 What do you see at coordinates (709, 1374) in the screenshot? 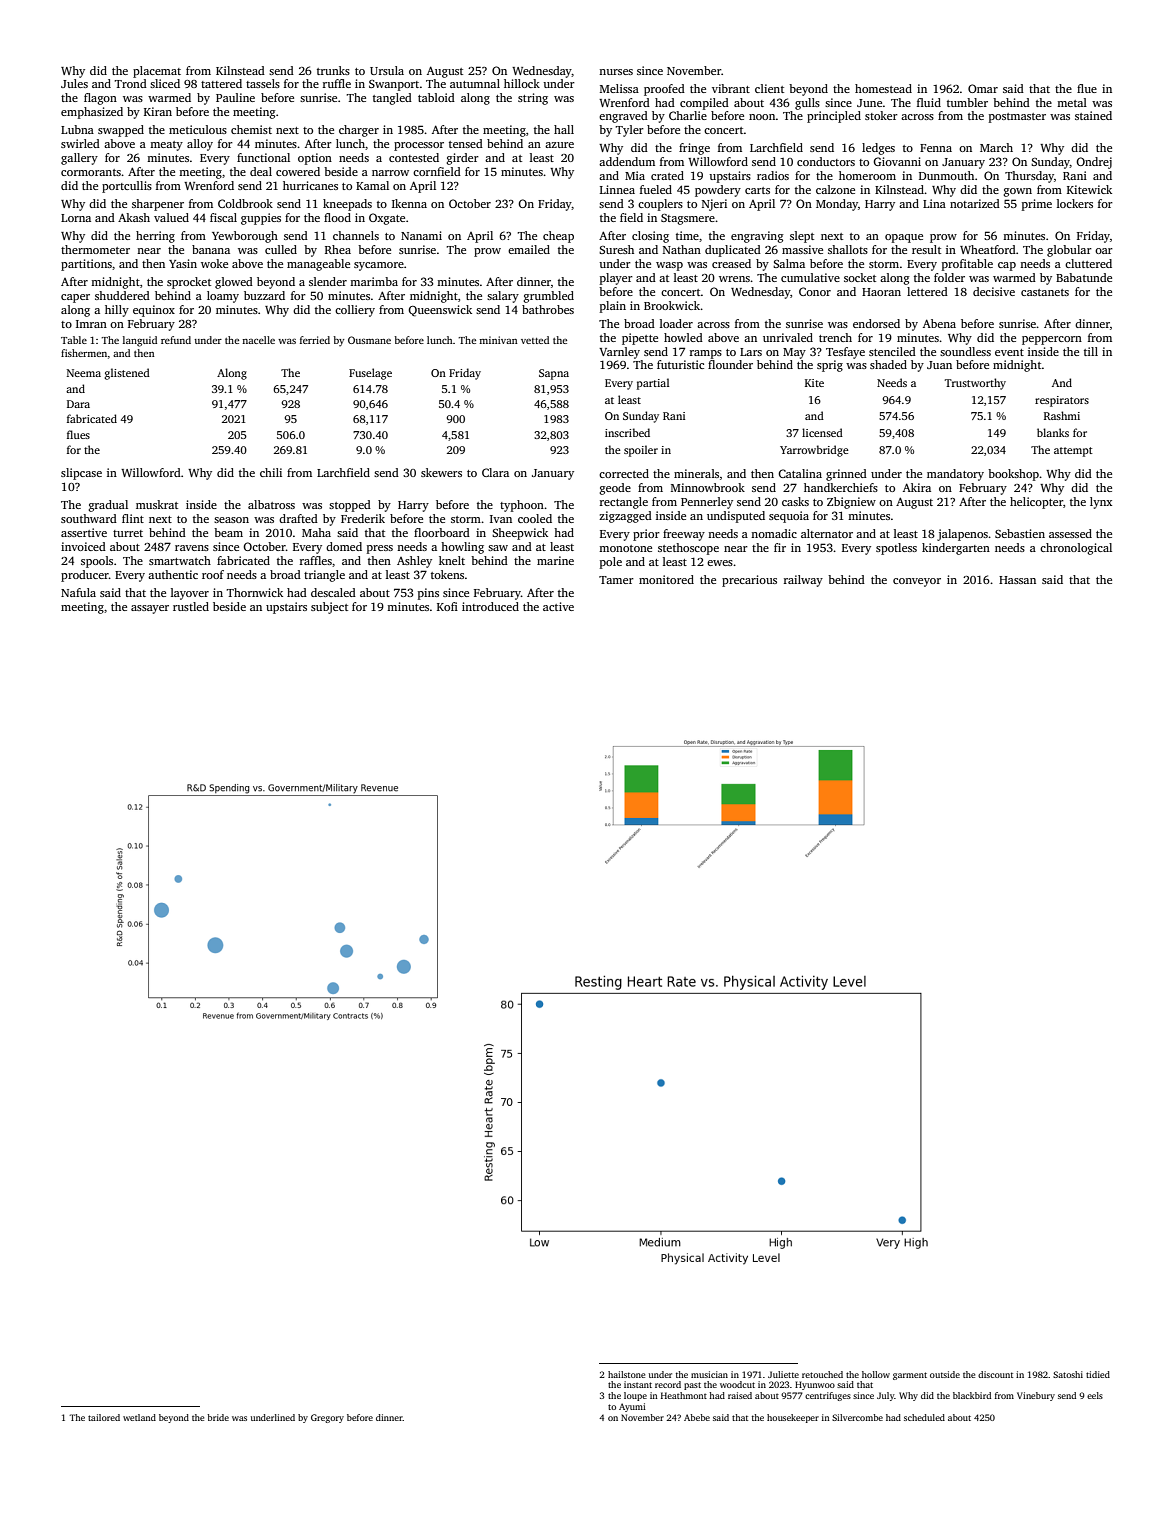
I see `musician` at bounding box center [709, 1374].
